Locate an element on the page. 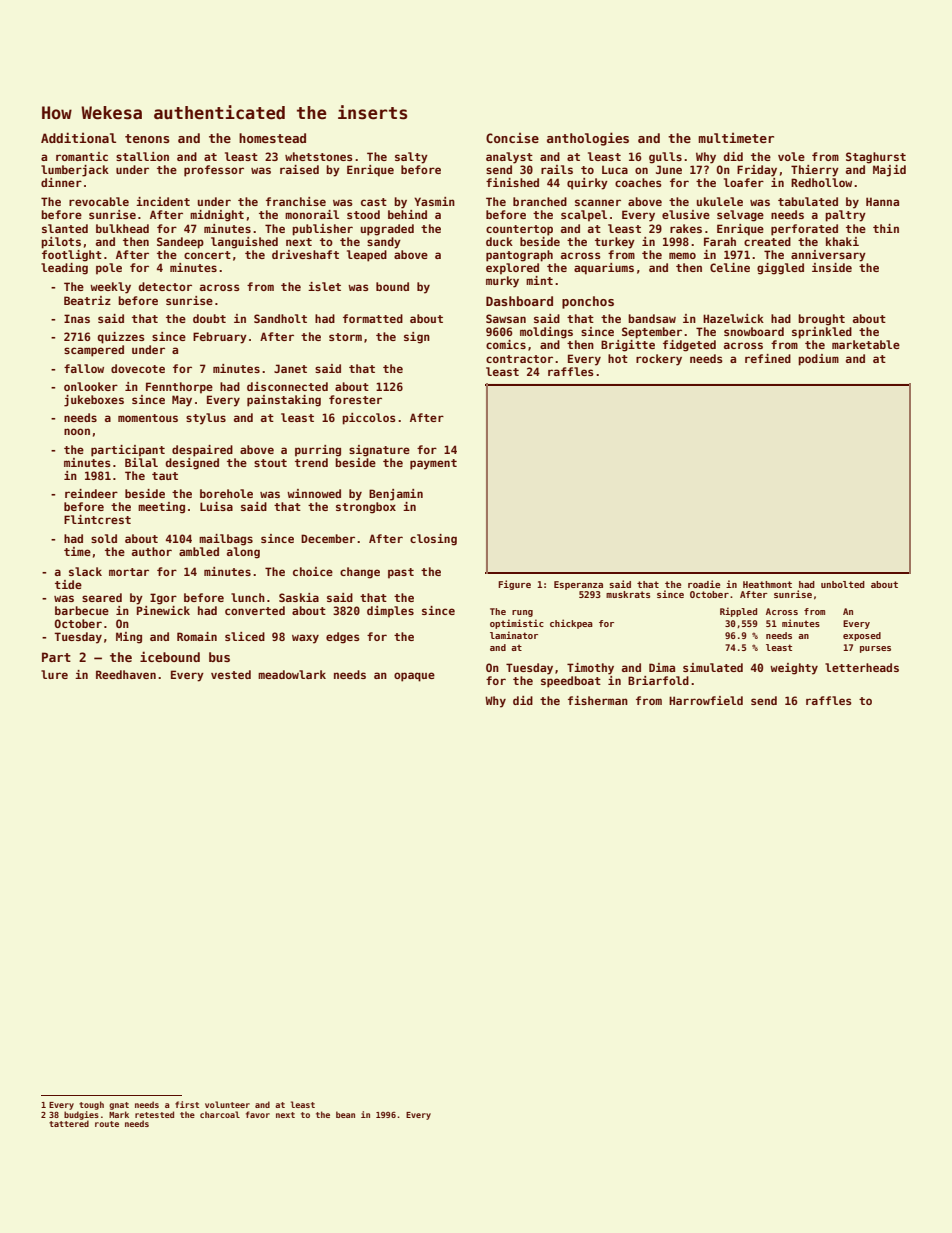  Reedhaven is located at coordinates (126, 674).
